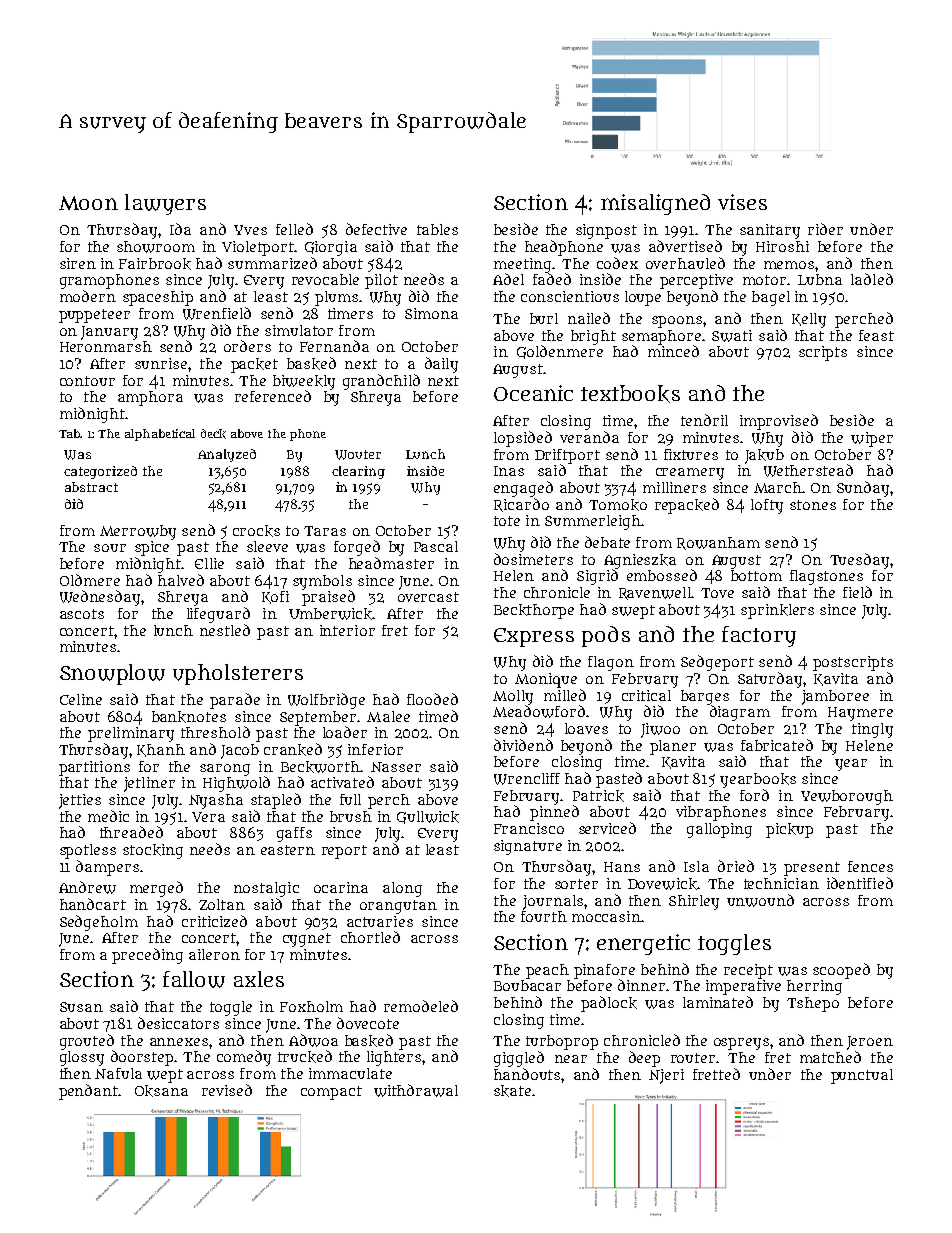 The image size is (952, 1233). What do you see at coordinates (432, 699) in the page?
I see `flooded` at bounding box center [432, 699].
